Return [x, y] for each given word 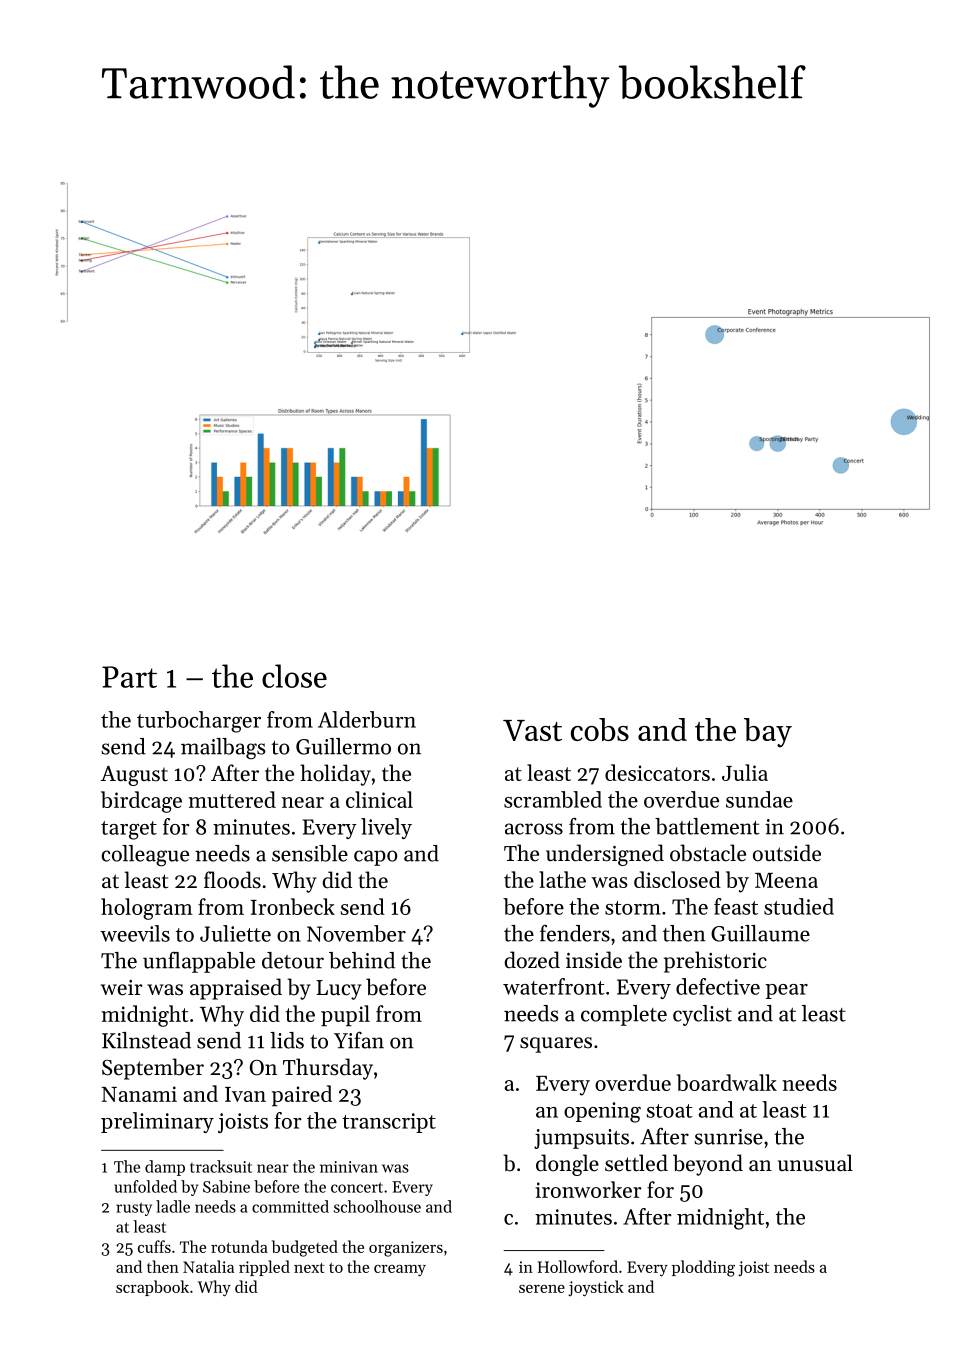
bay [768, 733]
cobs [600, 729]
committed [290, 1206]
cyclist [702, 1015]
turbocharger [199, 722]
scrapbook [152, 1288]
